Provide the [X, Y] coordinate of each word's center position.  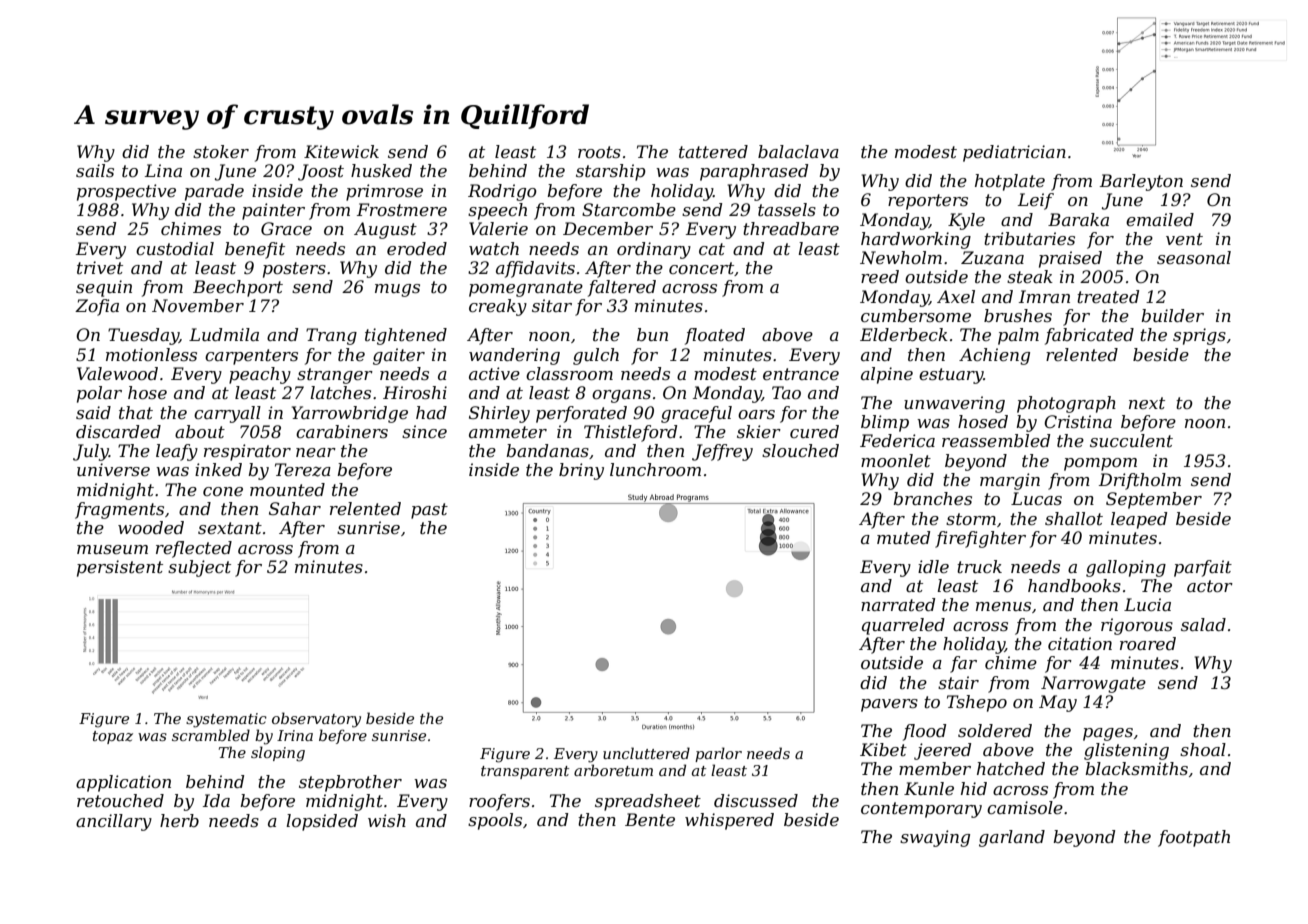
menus [1003, 606]
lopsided [322, 822]
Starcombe [629, 209]
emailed [1160, 219]
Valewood [117, 373]
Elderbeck [904, 334]
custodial [175, 248]
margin [1010, 481]
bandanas [547, 450]
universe [113, 469]
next [1147, 403]
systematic [226, 720]
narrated [898, 604]
